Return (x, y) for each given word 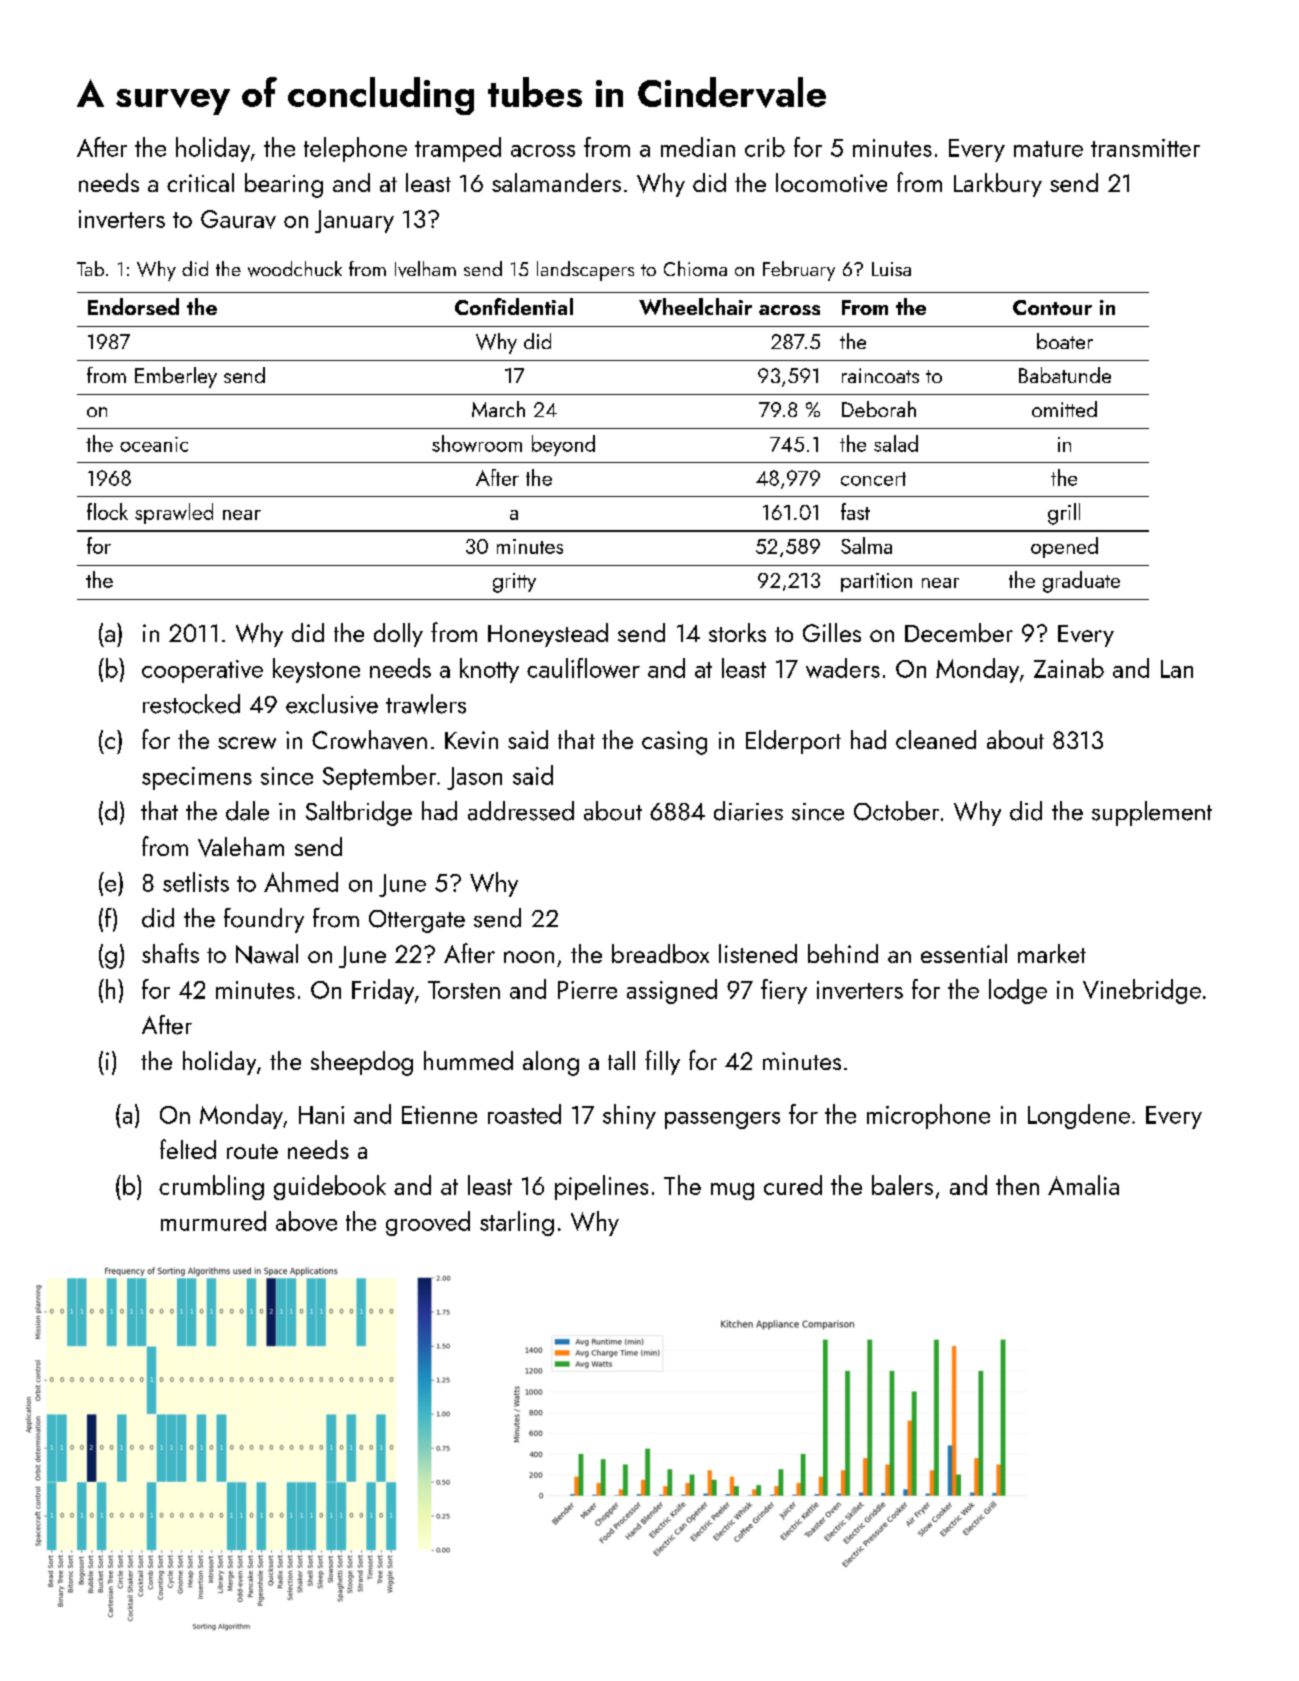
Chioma (695, 268)
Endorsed (133, 306)
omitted (1064, 409)
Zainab (1069, 668)
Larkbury (998, 185)
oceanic (154, 444)
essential (964, 953)
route (252, 1151)
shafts (170, 953)
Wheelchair (695, 306)
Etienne (439, 1115)
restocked (191, 704)
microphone (928, 1116)
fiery (784, 991)
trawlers (426, 704)
